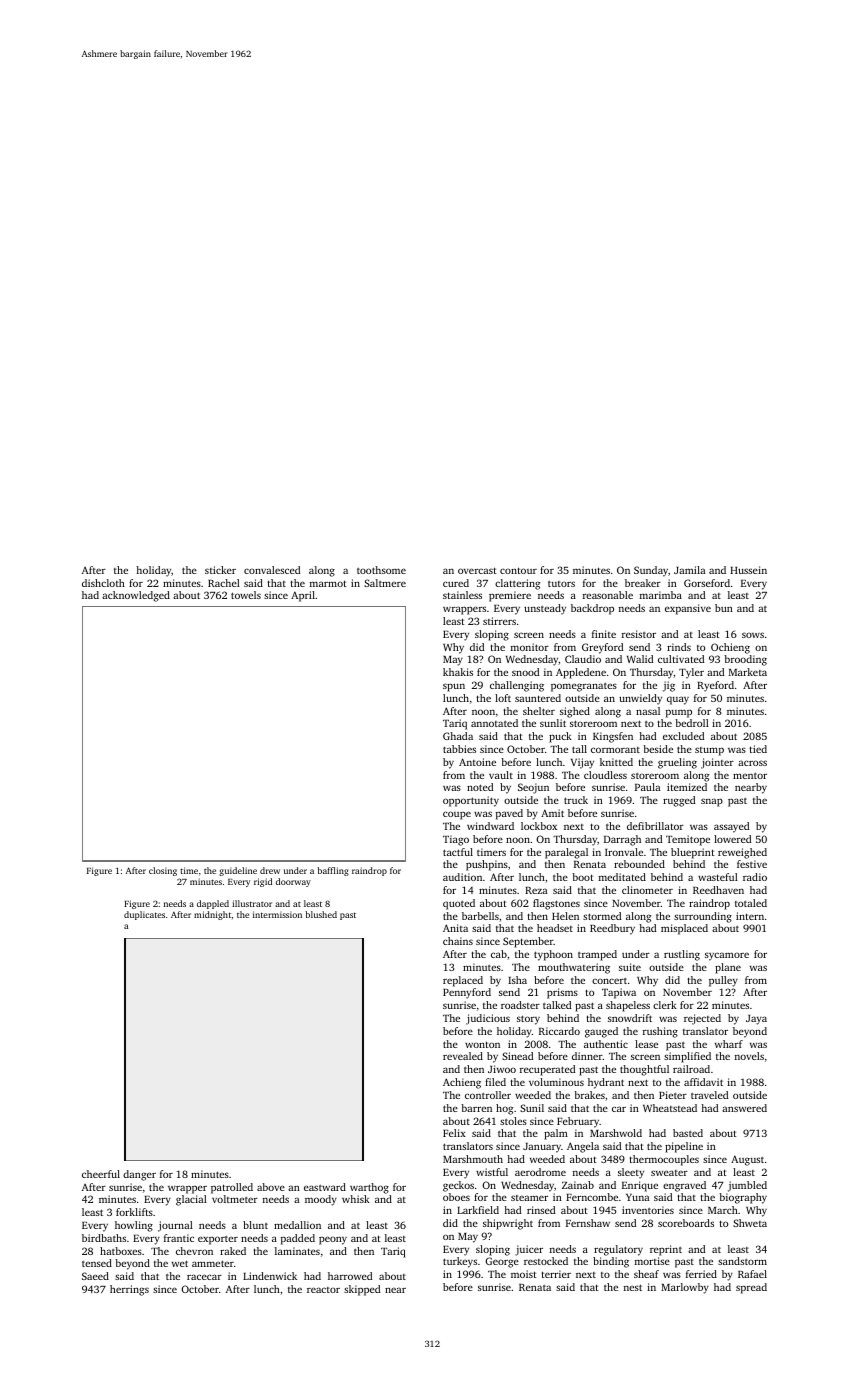 Image resolution: width=849 pixels, height=1400 pixels. What do you see at coordinates (303, 596) in the screenshot?
I see `April` at bounding box center [303, 596].
